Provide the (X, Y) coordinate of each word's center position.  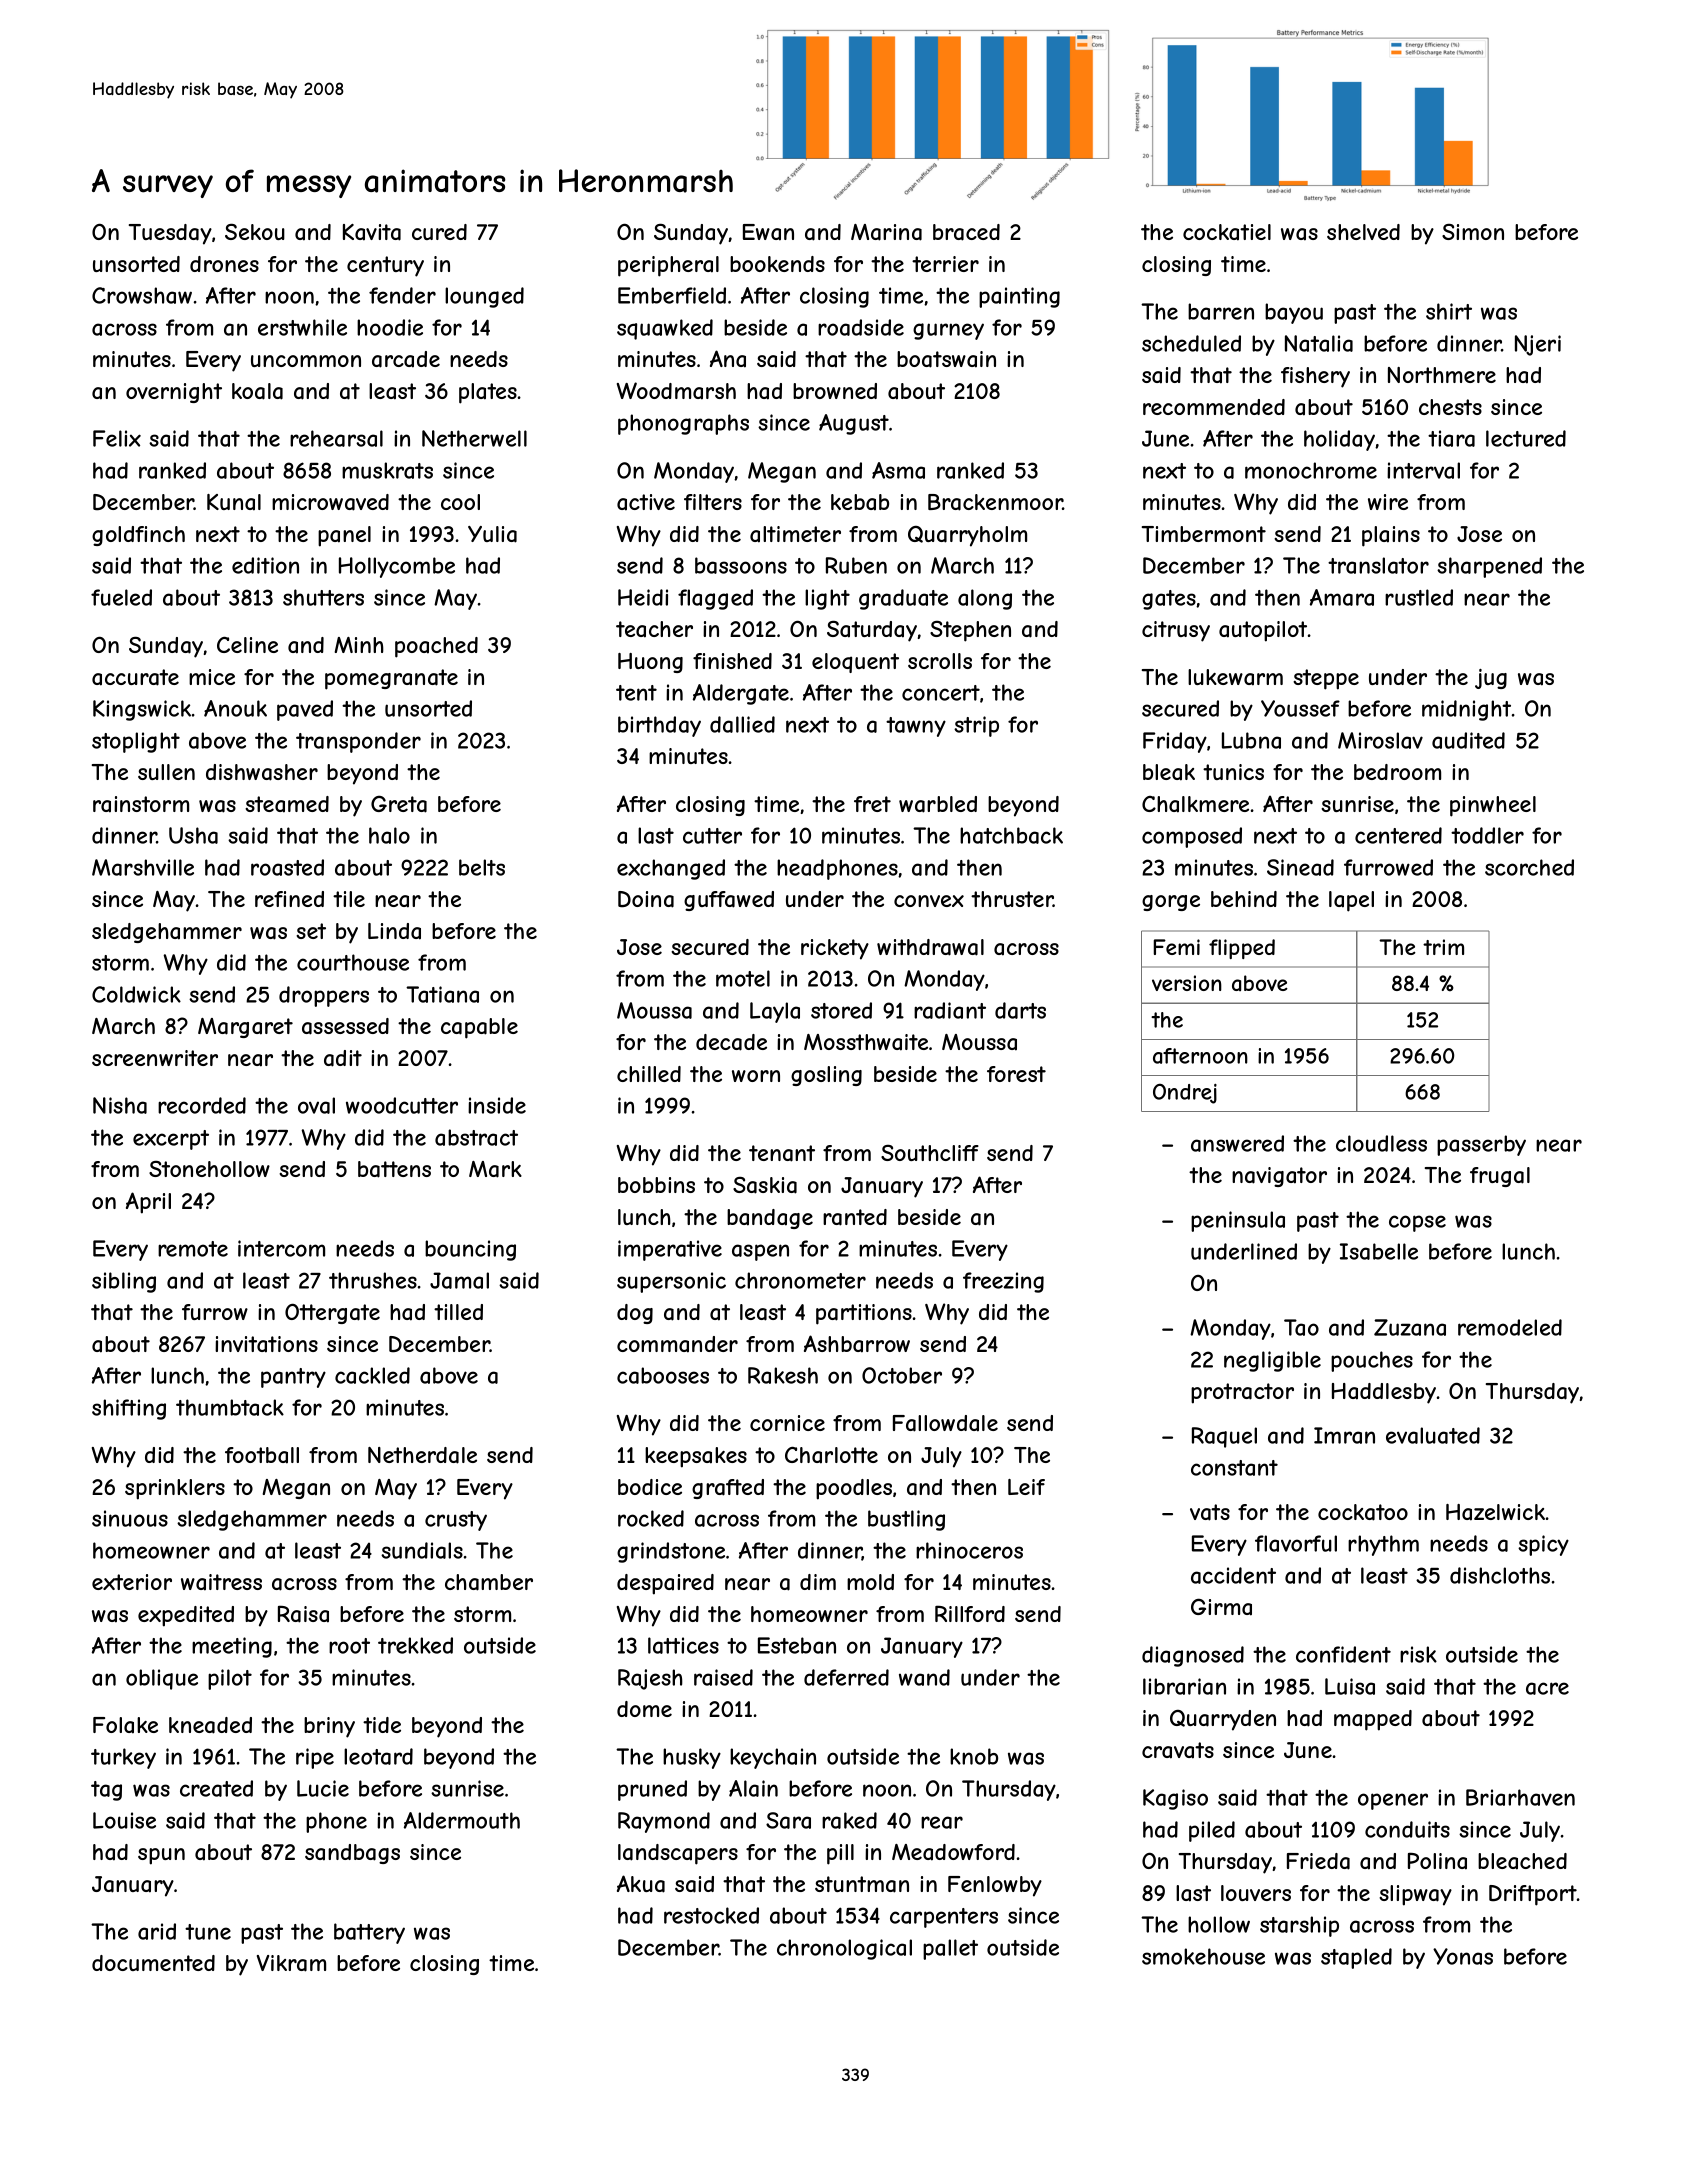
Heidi (643, 597)
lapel (1351, 901)
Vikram (291, 1963)
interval (1423, 470)
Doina (646, 899)
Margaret (245, 1028)
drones (224, 264)
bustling (906, 1520)
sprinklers (175, 1489)
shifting (129, 1409)
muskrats (387, 470)
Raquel (1224, 1437)
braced (966, 232)
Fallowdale (945, 1423)
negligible (1272, 1361)
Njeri (1538, 345)
